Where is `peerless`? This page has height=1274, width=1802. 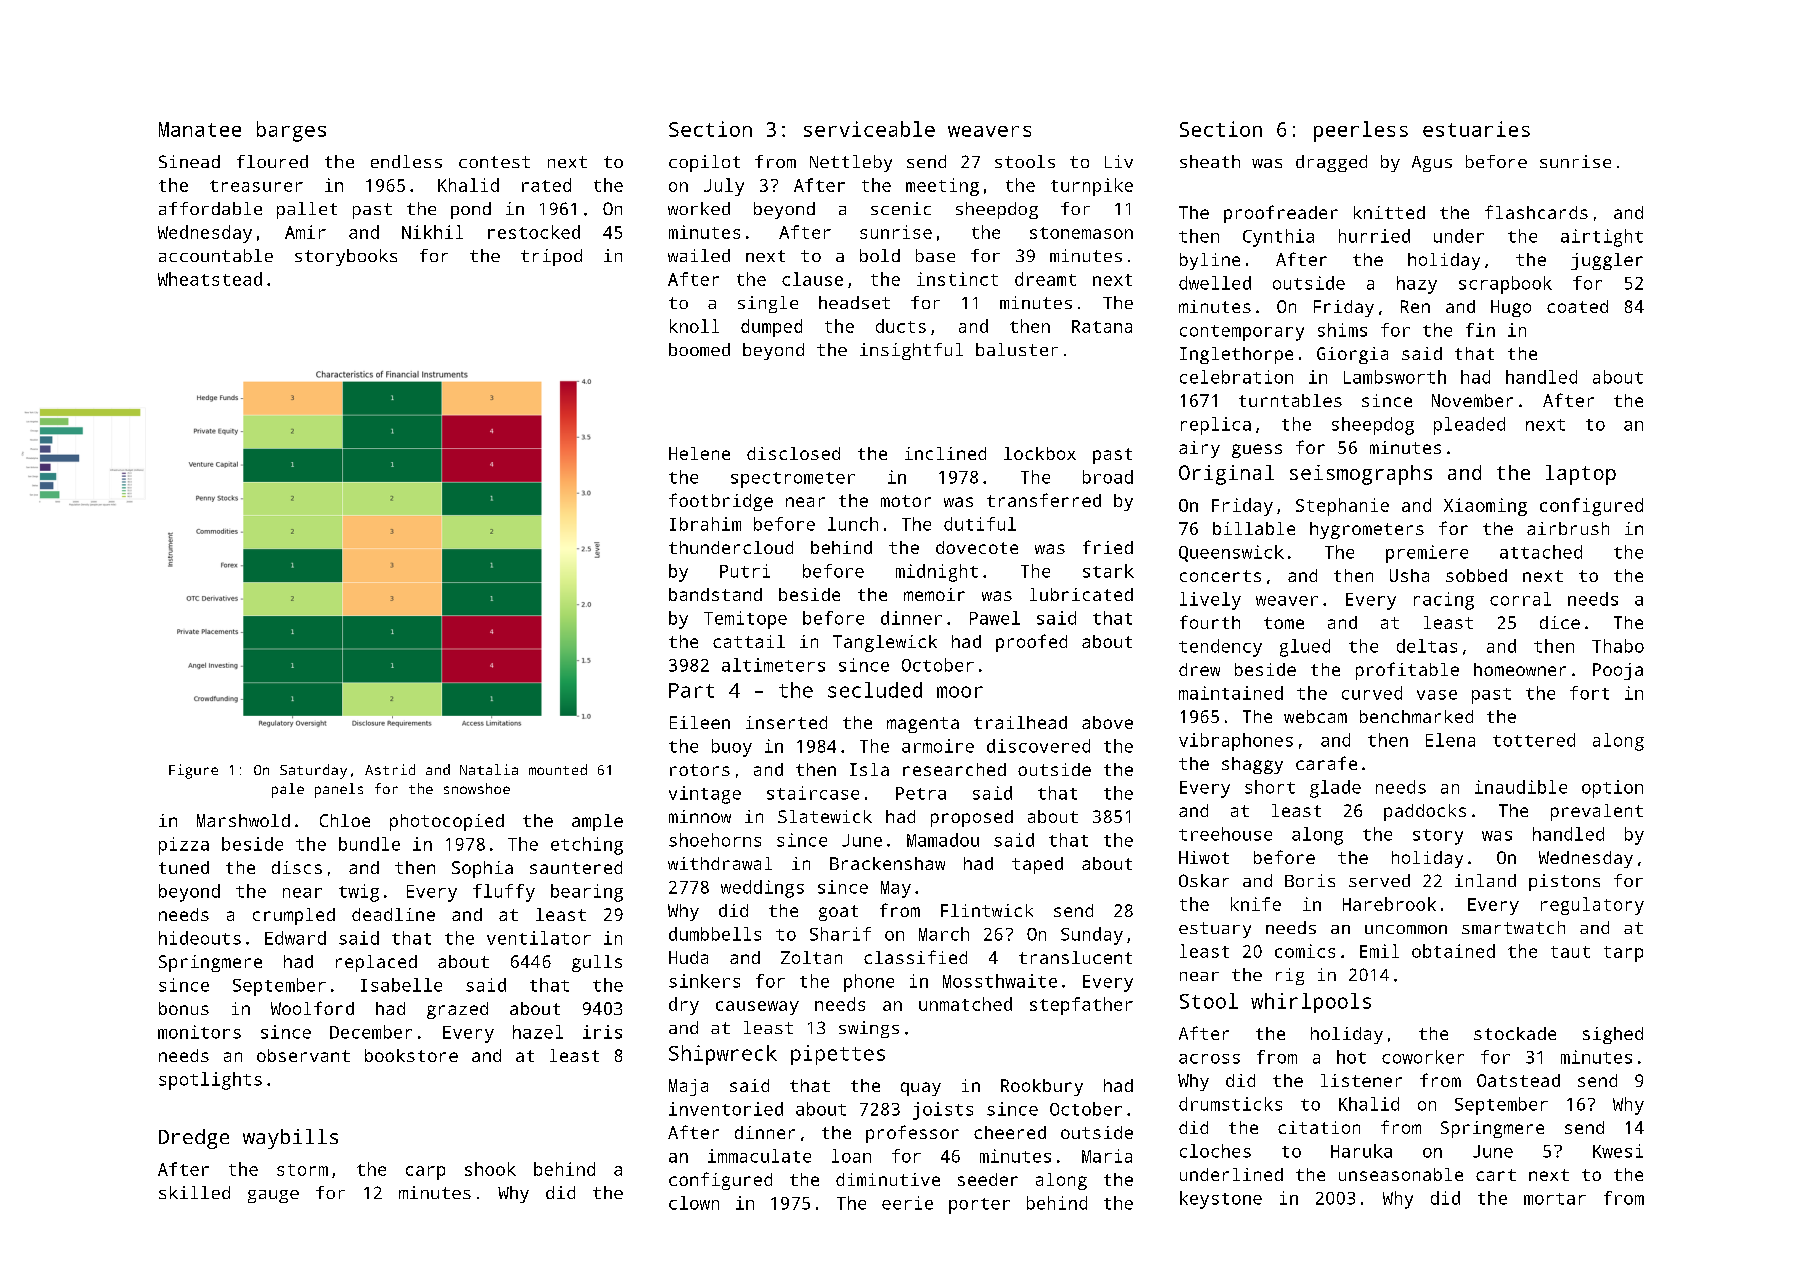 peerless is located at coordinates (1361, 131).
